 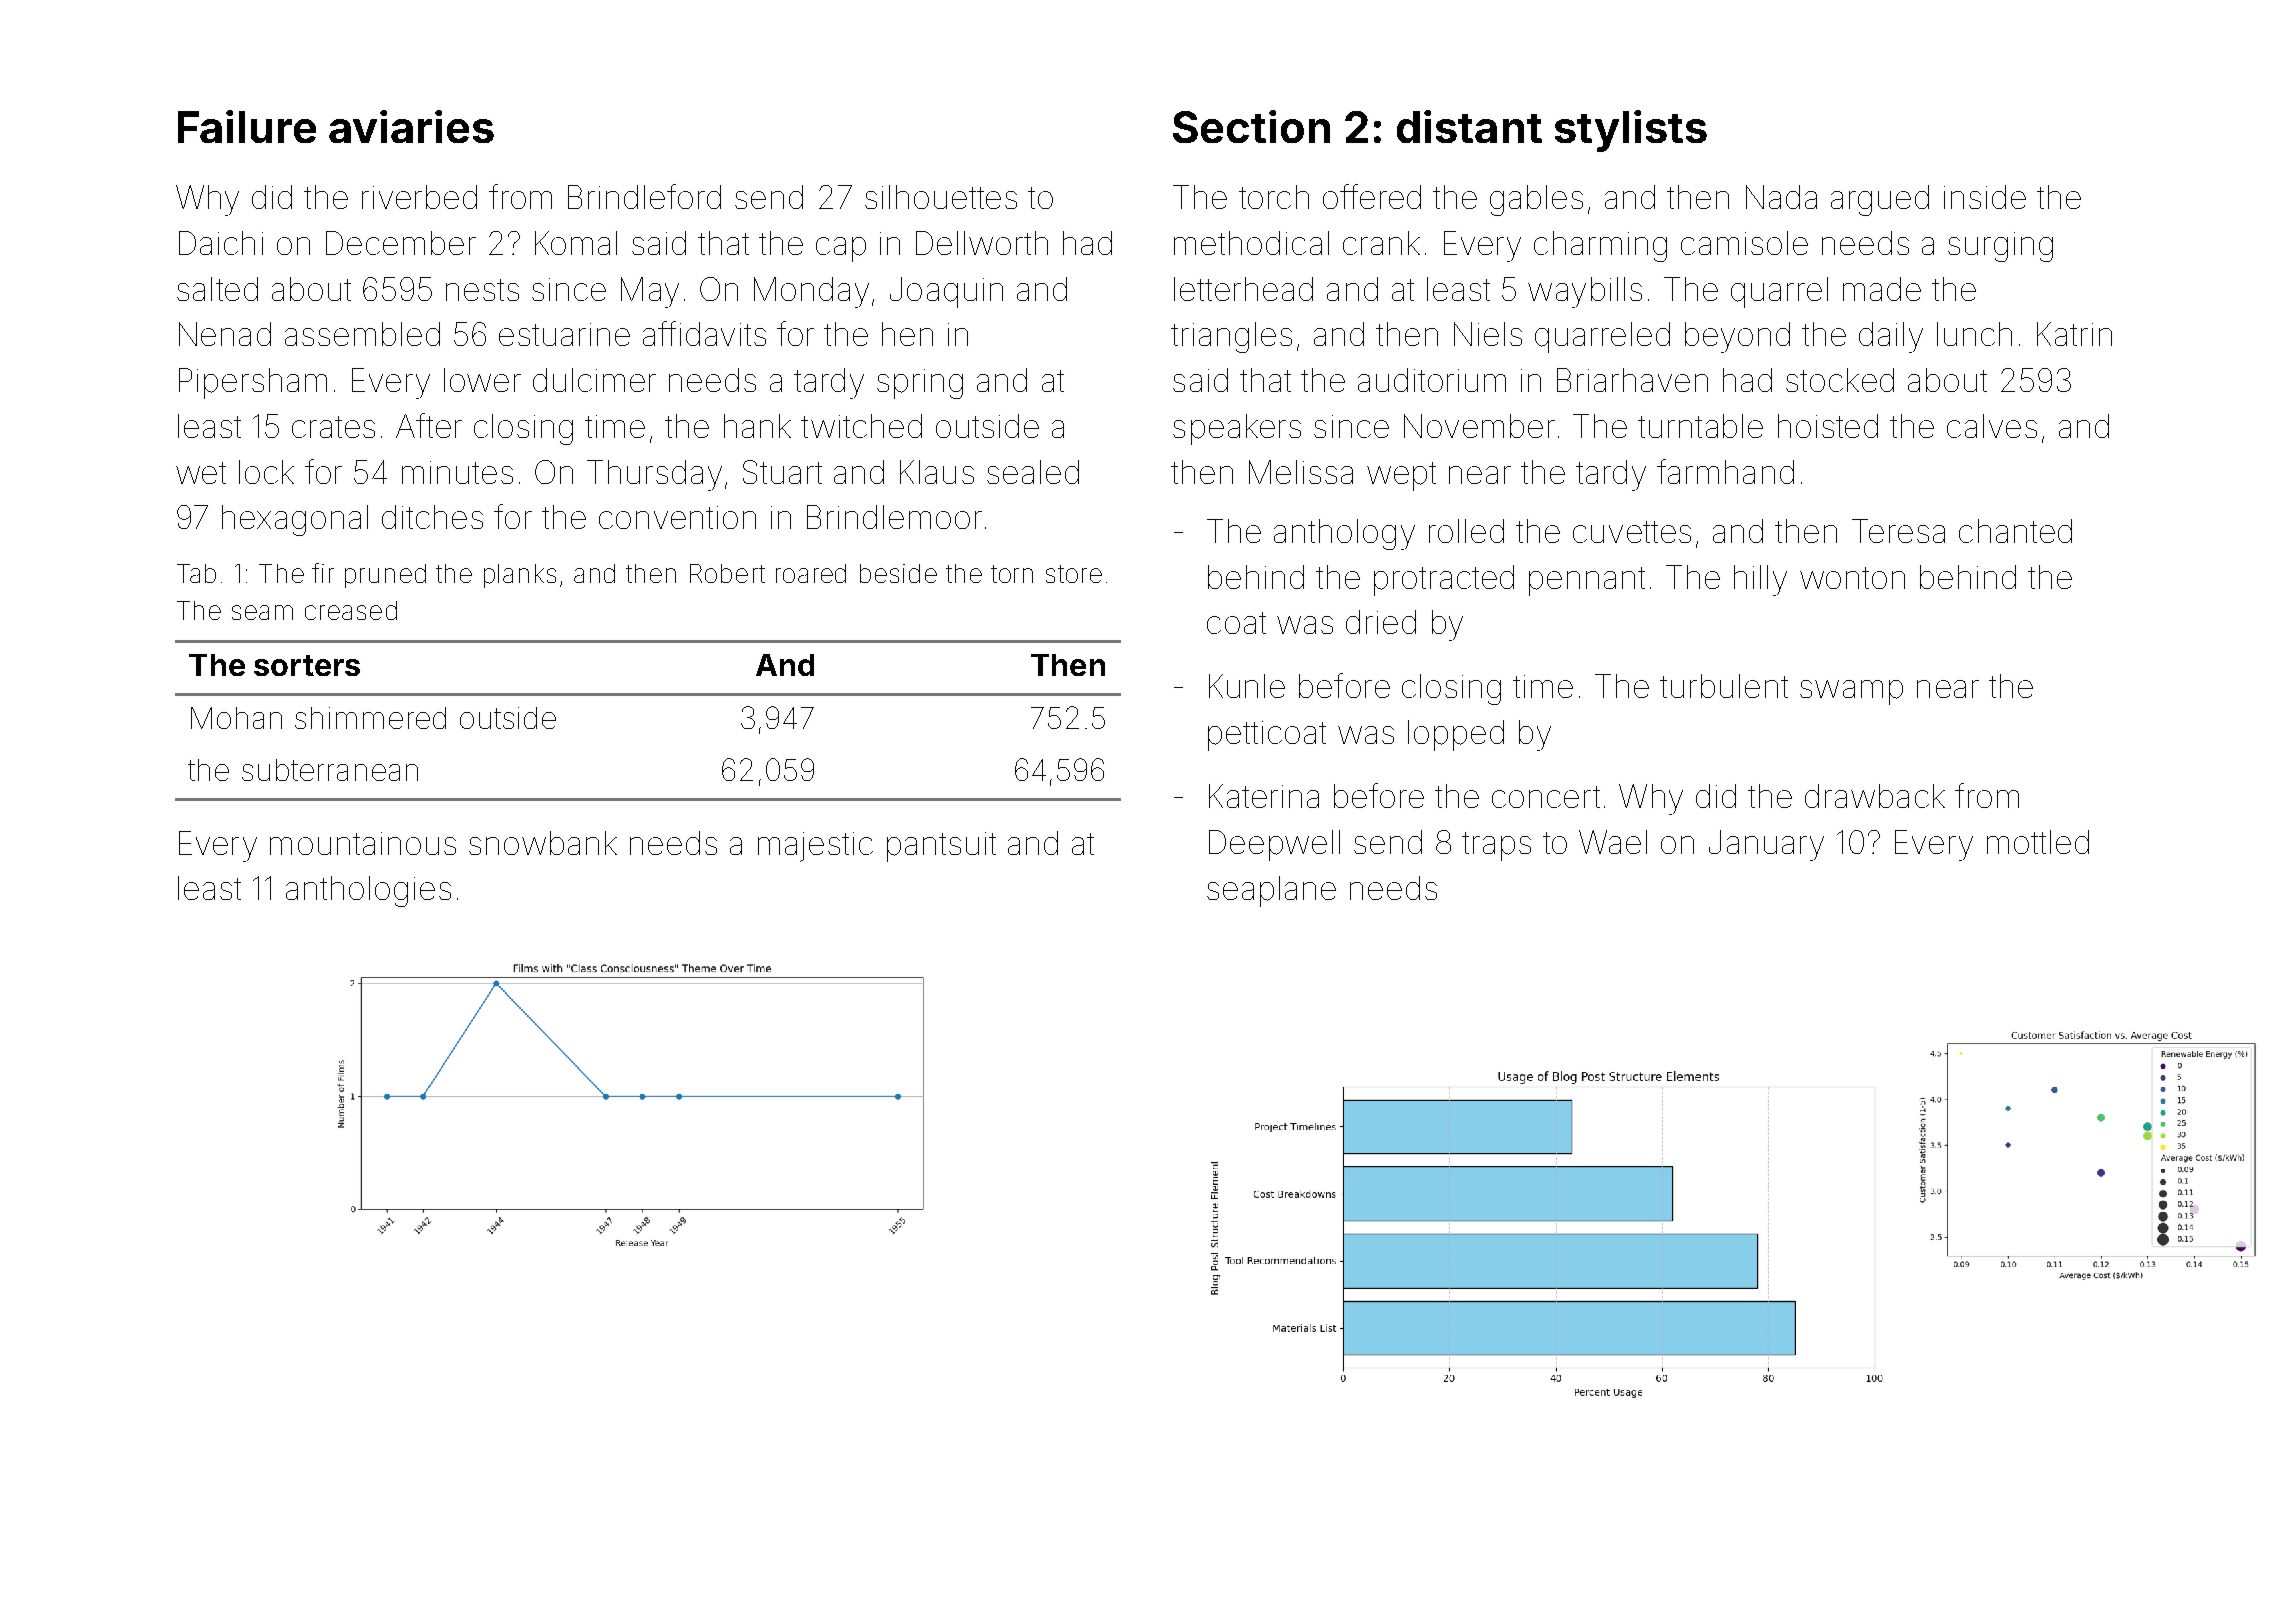 I want to click on mottled, so click(x=2038, y=842).
